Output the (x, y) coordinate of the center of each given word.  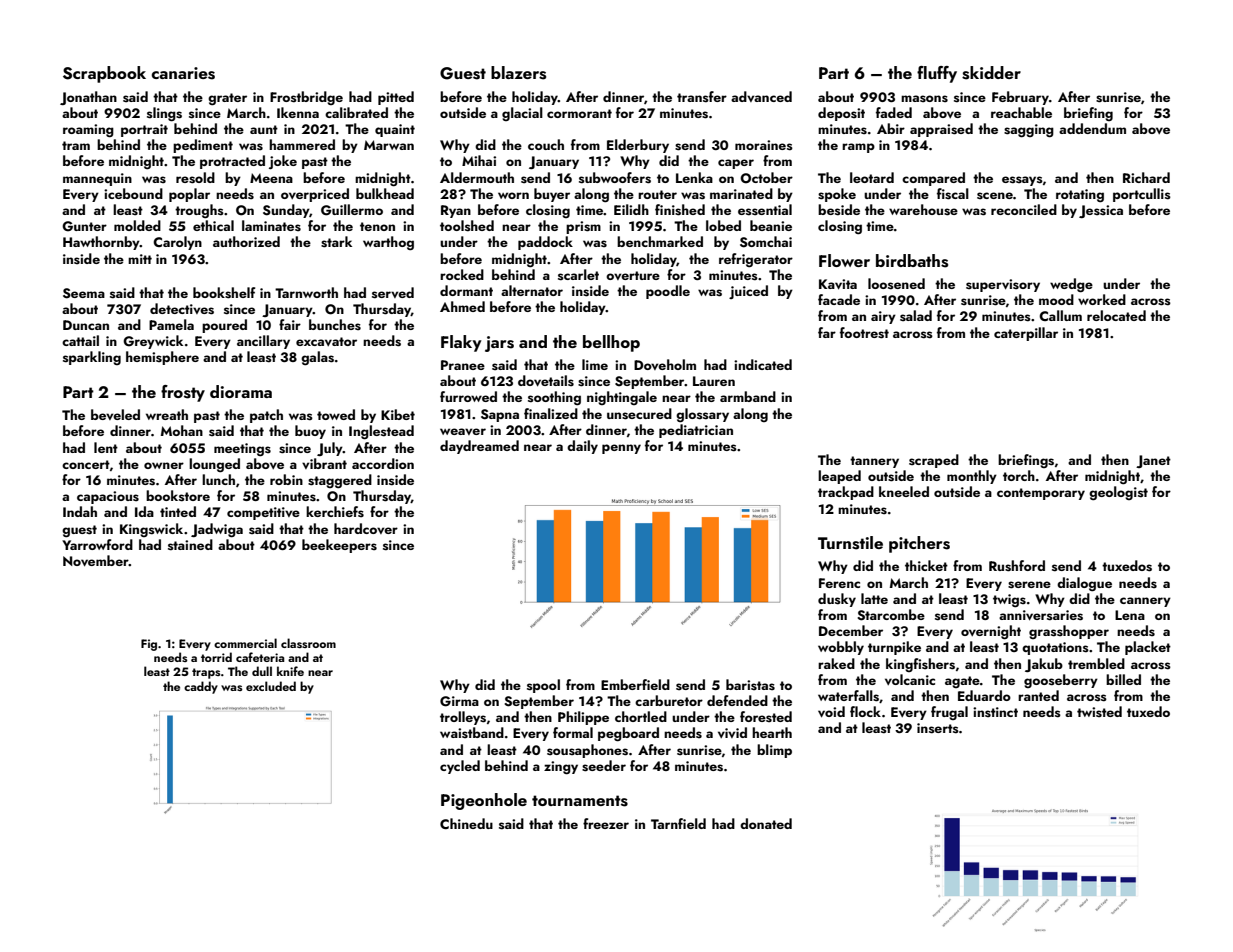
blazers (518, 73)
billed (1123, 679)
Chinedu (466, 823)
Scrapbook (104, 74)
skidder (991, 73)
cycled (460, 767)
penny (621, 449)
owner (164, 465)
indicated (763, 364)
